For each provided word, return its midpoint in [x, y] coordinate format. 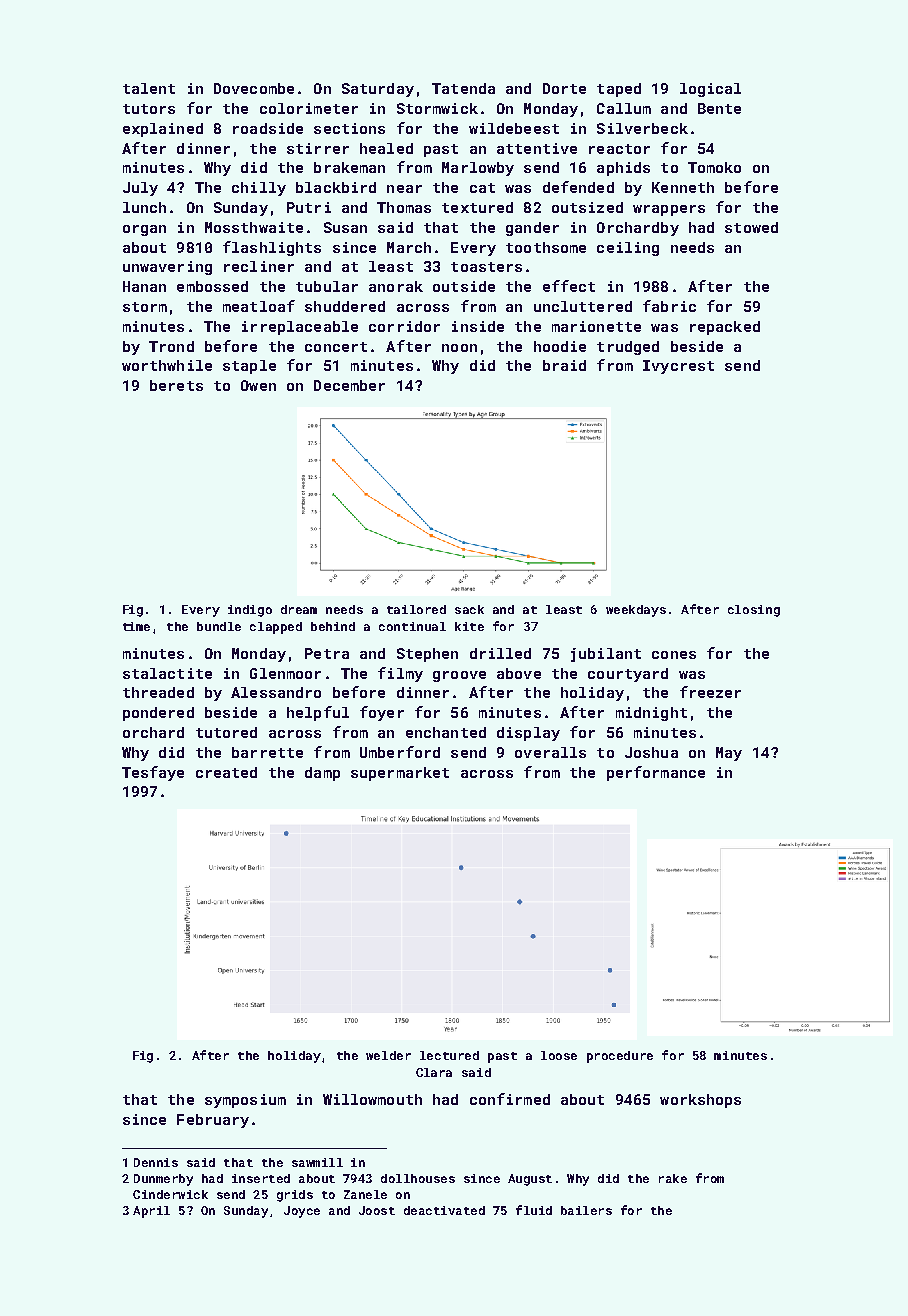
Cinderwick [170, 1194]
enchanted [446, 732]
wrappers [669, 210]
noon [459, 348]
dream [299, 609]
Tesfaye [153, 773]
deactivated [444, 1210]
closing [754, 611]
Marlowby [478, 169]
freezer [710, 692]
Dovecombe [254, 88]
